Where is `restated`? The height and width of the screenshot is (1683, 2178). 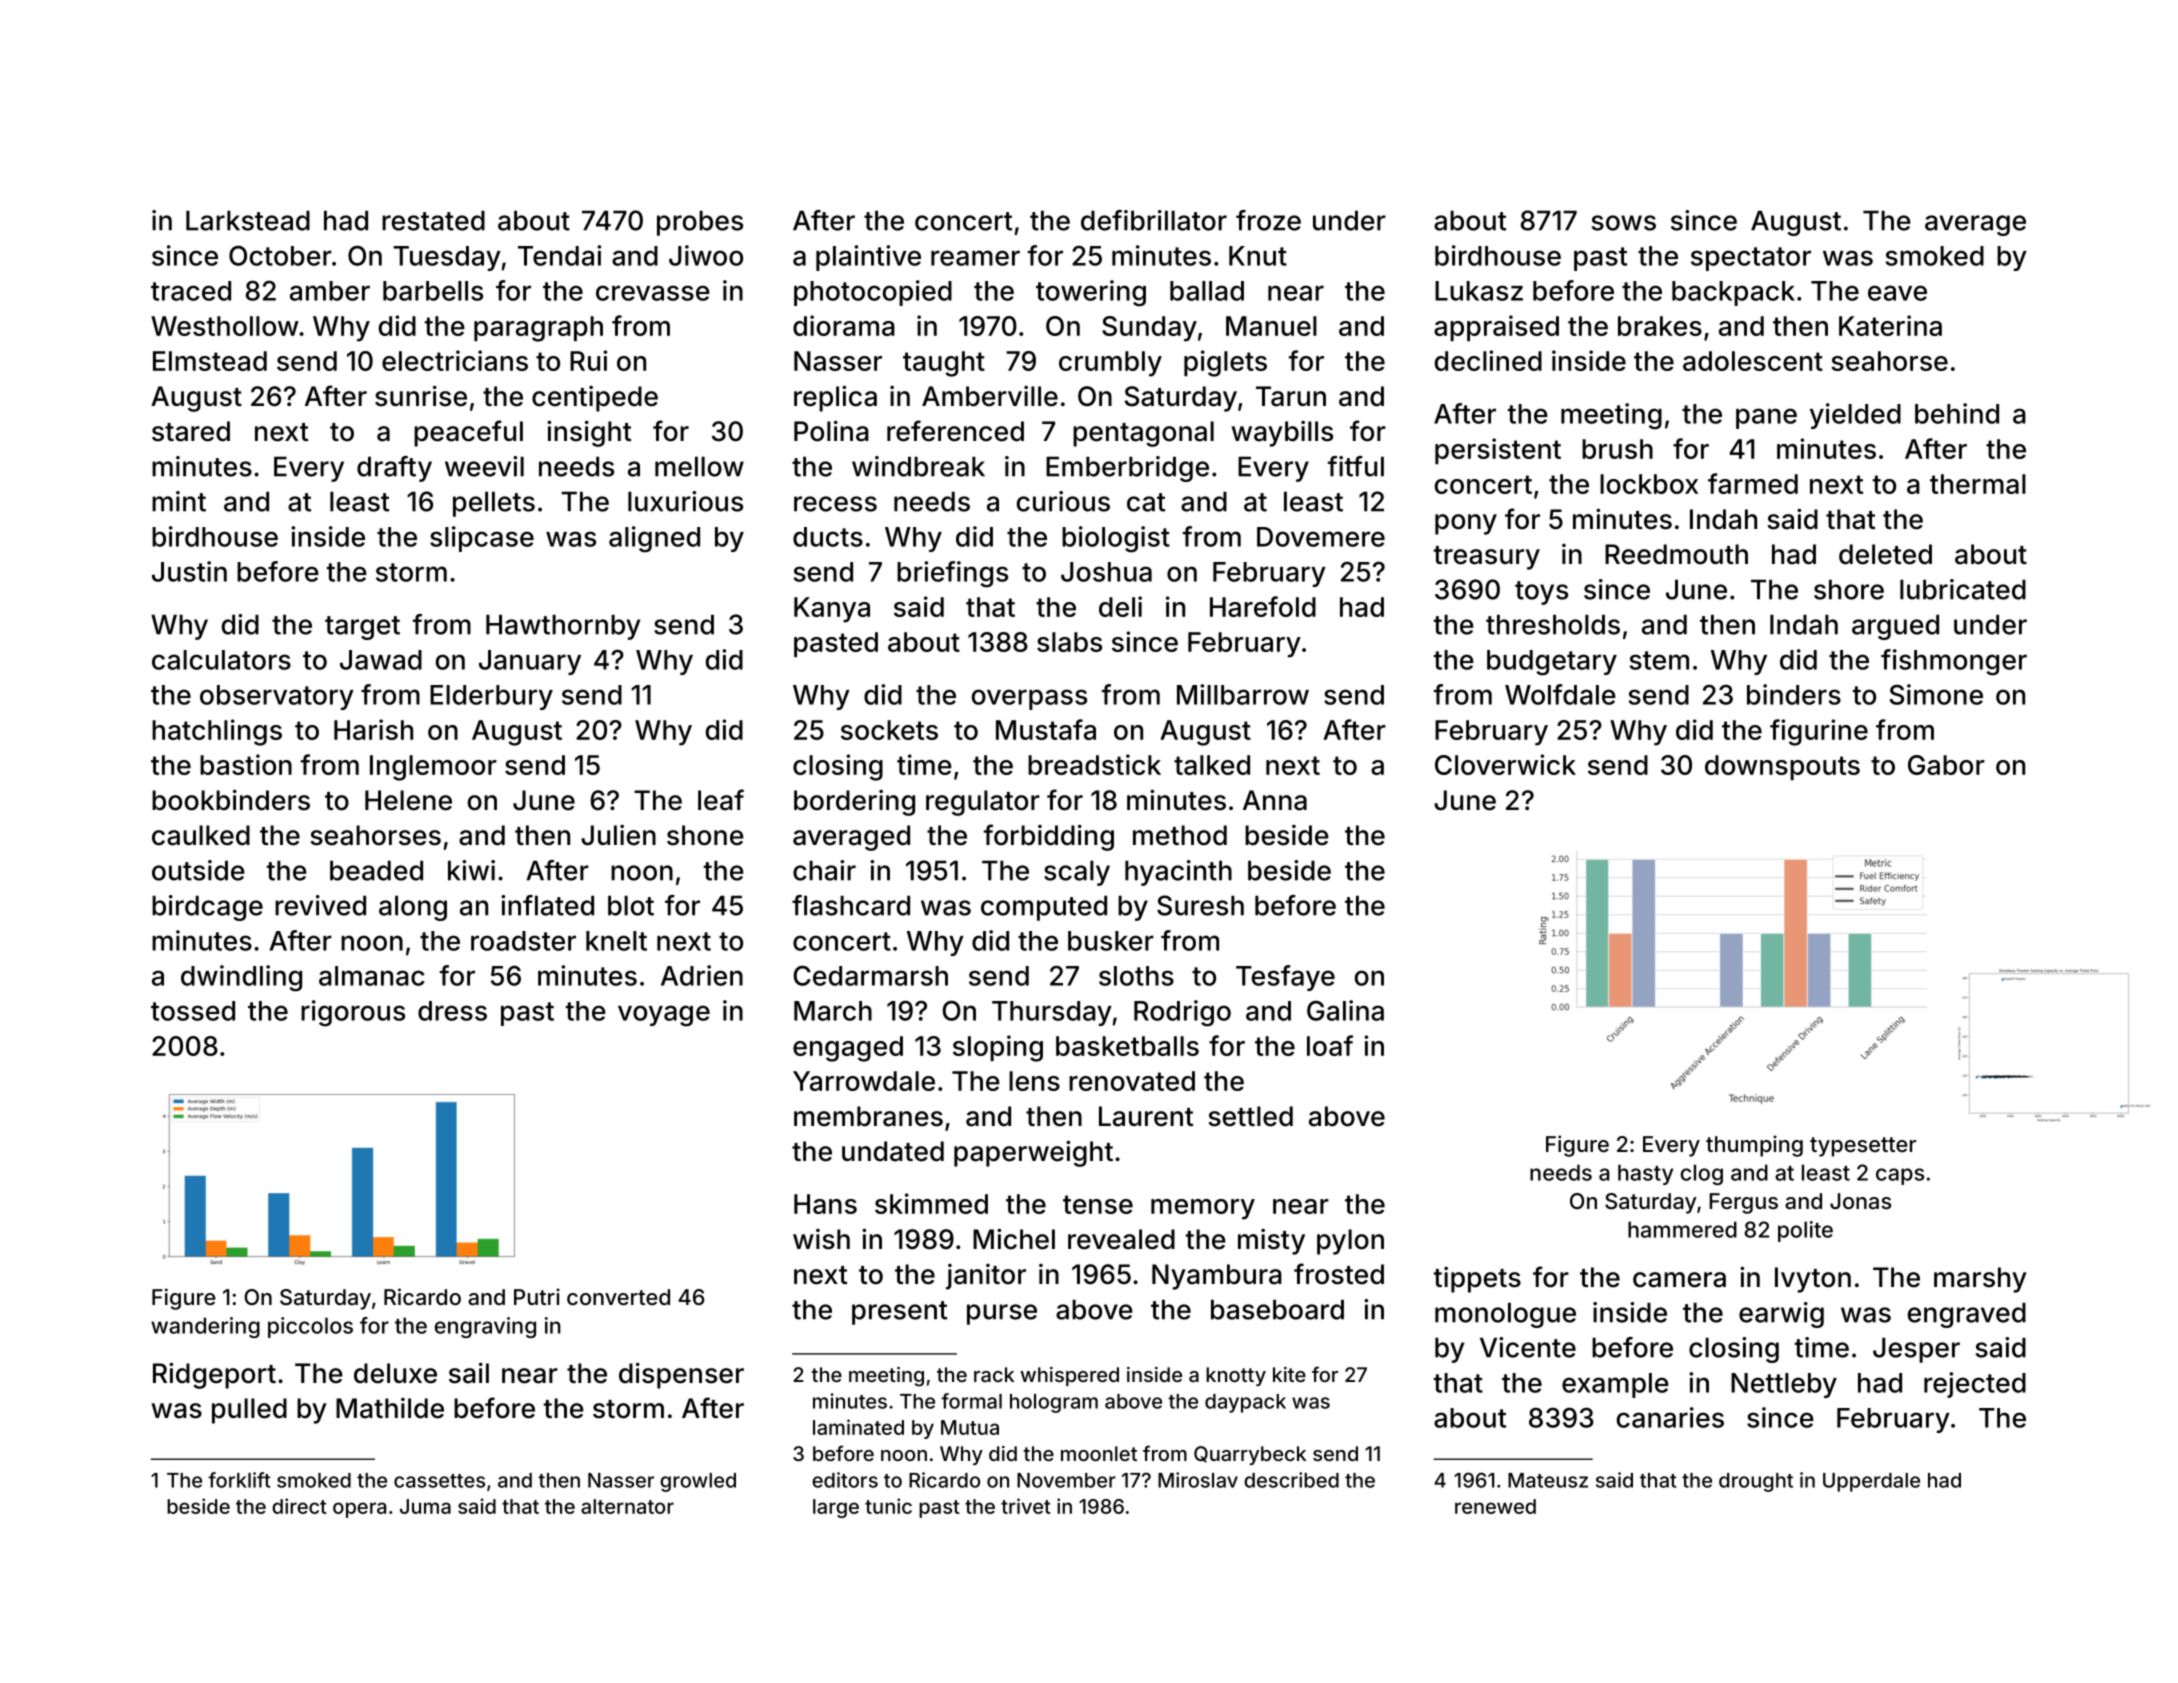 restated is located at coordinates (433, 220).
